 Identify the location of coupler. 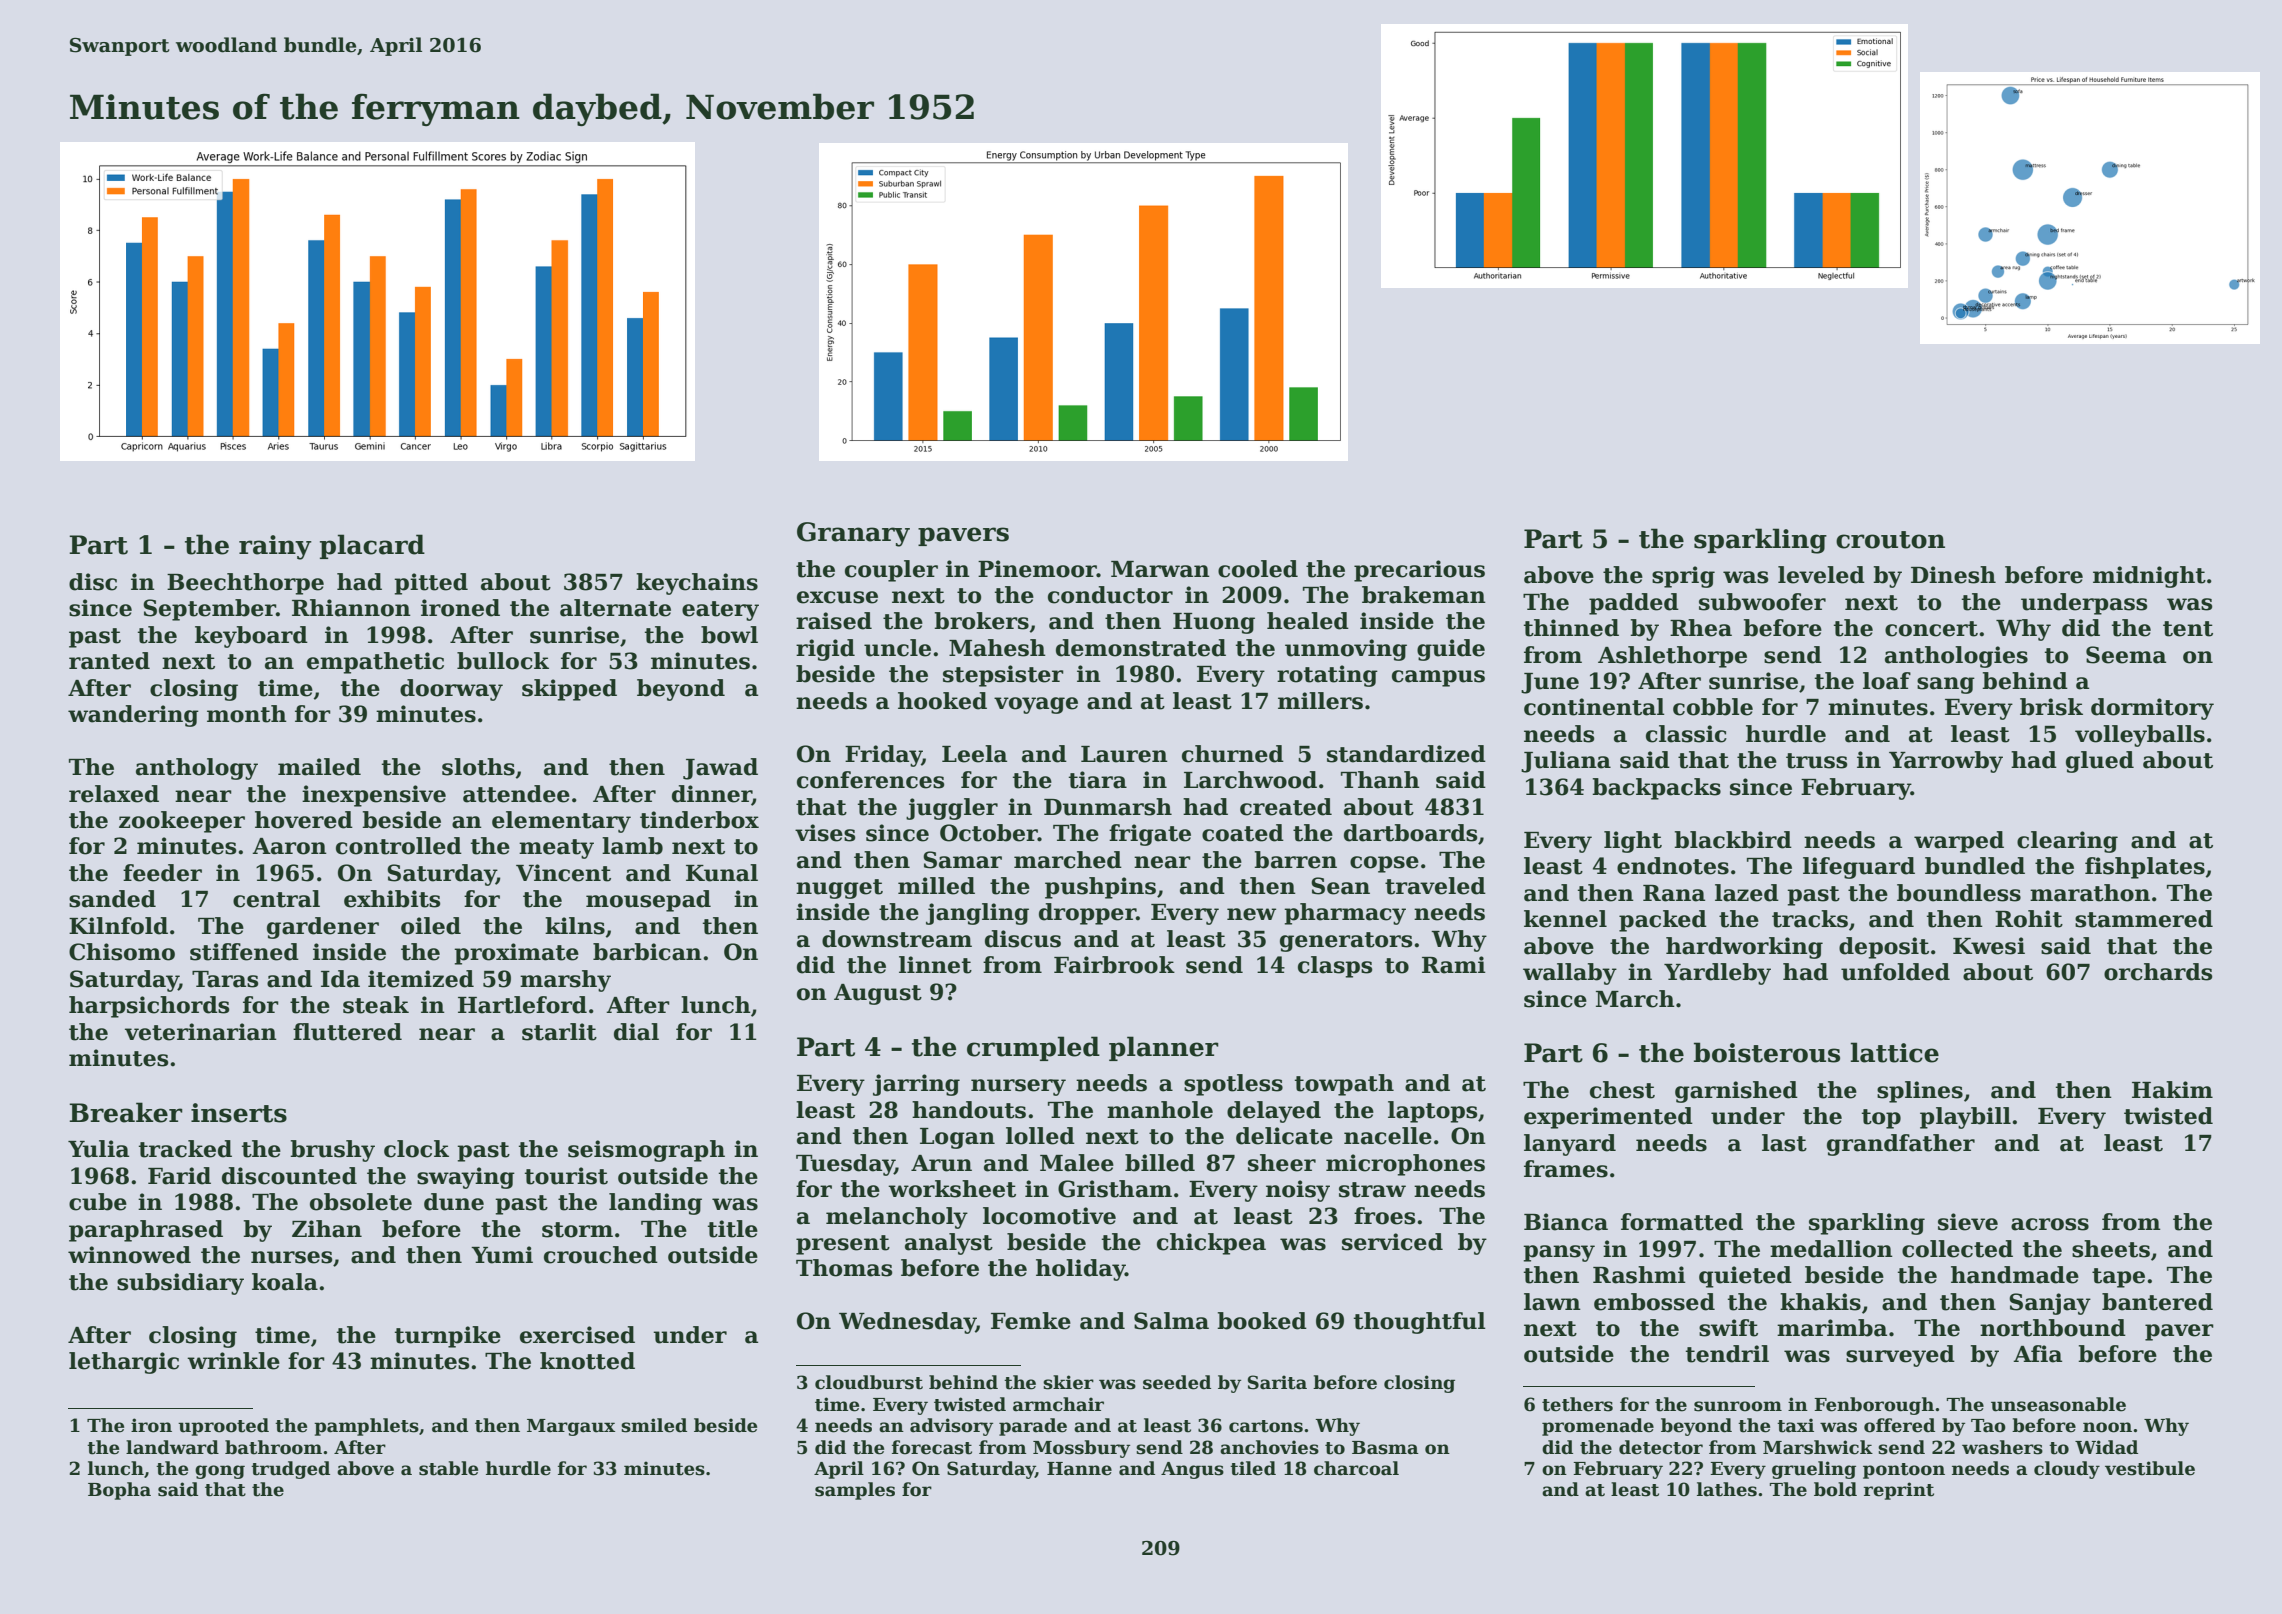
(891, 571).
